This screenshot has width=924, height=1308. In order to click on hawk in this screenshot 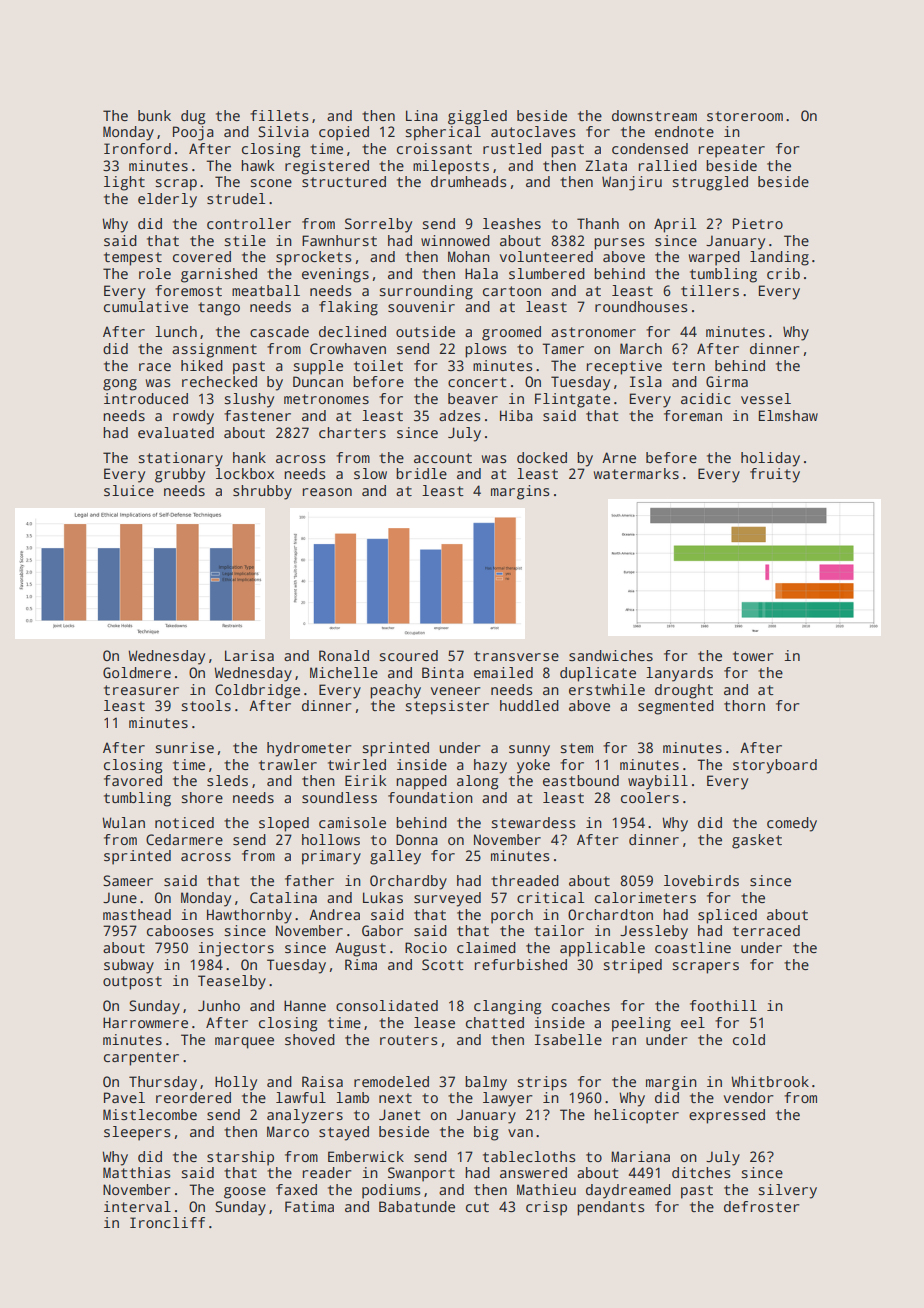, I will do `click(257, 165)`.
